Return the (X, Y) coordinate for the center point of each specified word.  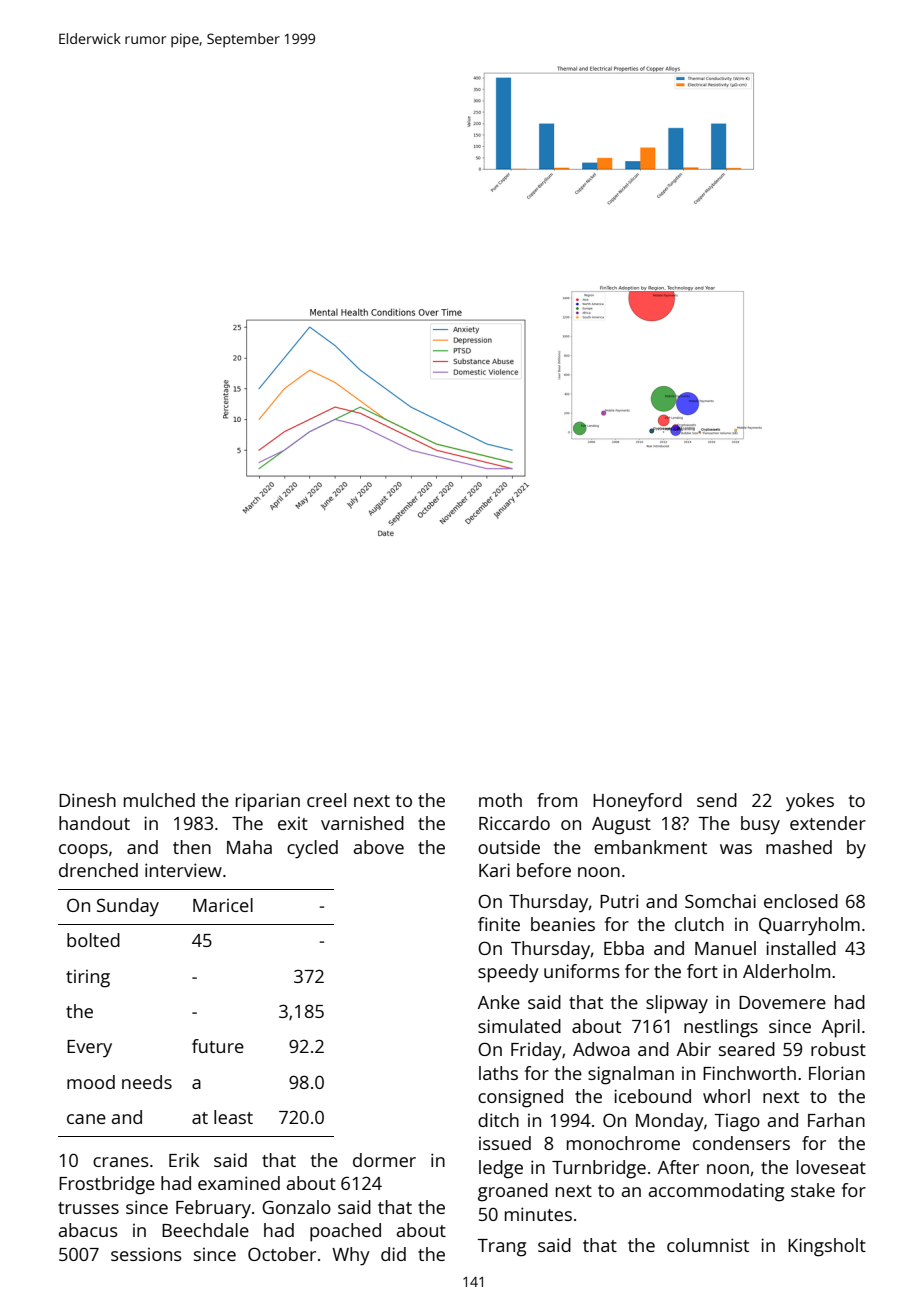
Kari (494, 870)
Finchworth (749, 1073)
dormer (384, 1160)
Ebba (624, 948)
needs (147, 1082)
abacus (88, 1230)
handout (94, 823)
